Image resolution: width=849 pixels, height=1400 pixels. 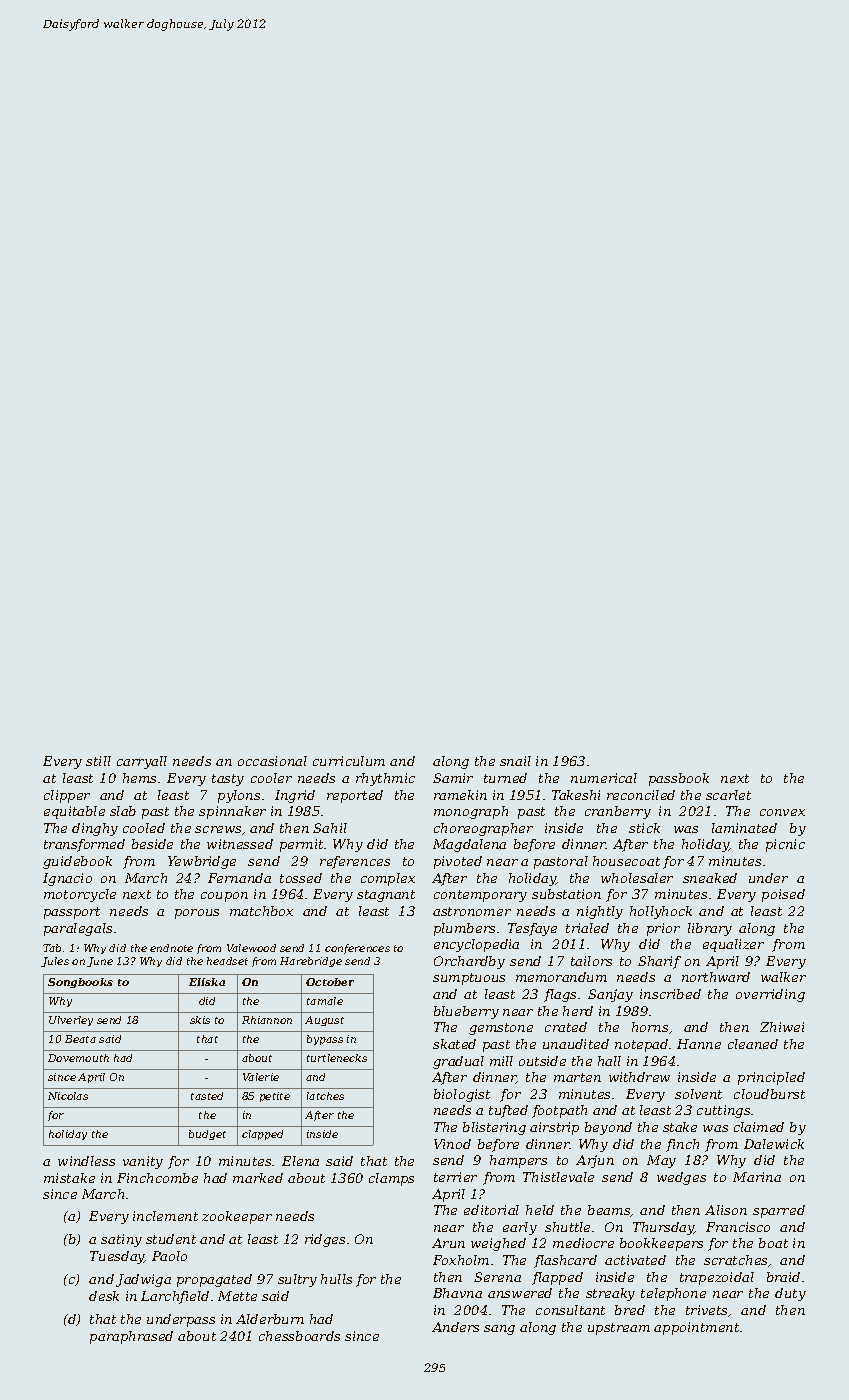 I want to click on still, so click(x=98, y=761).
